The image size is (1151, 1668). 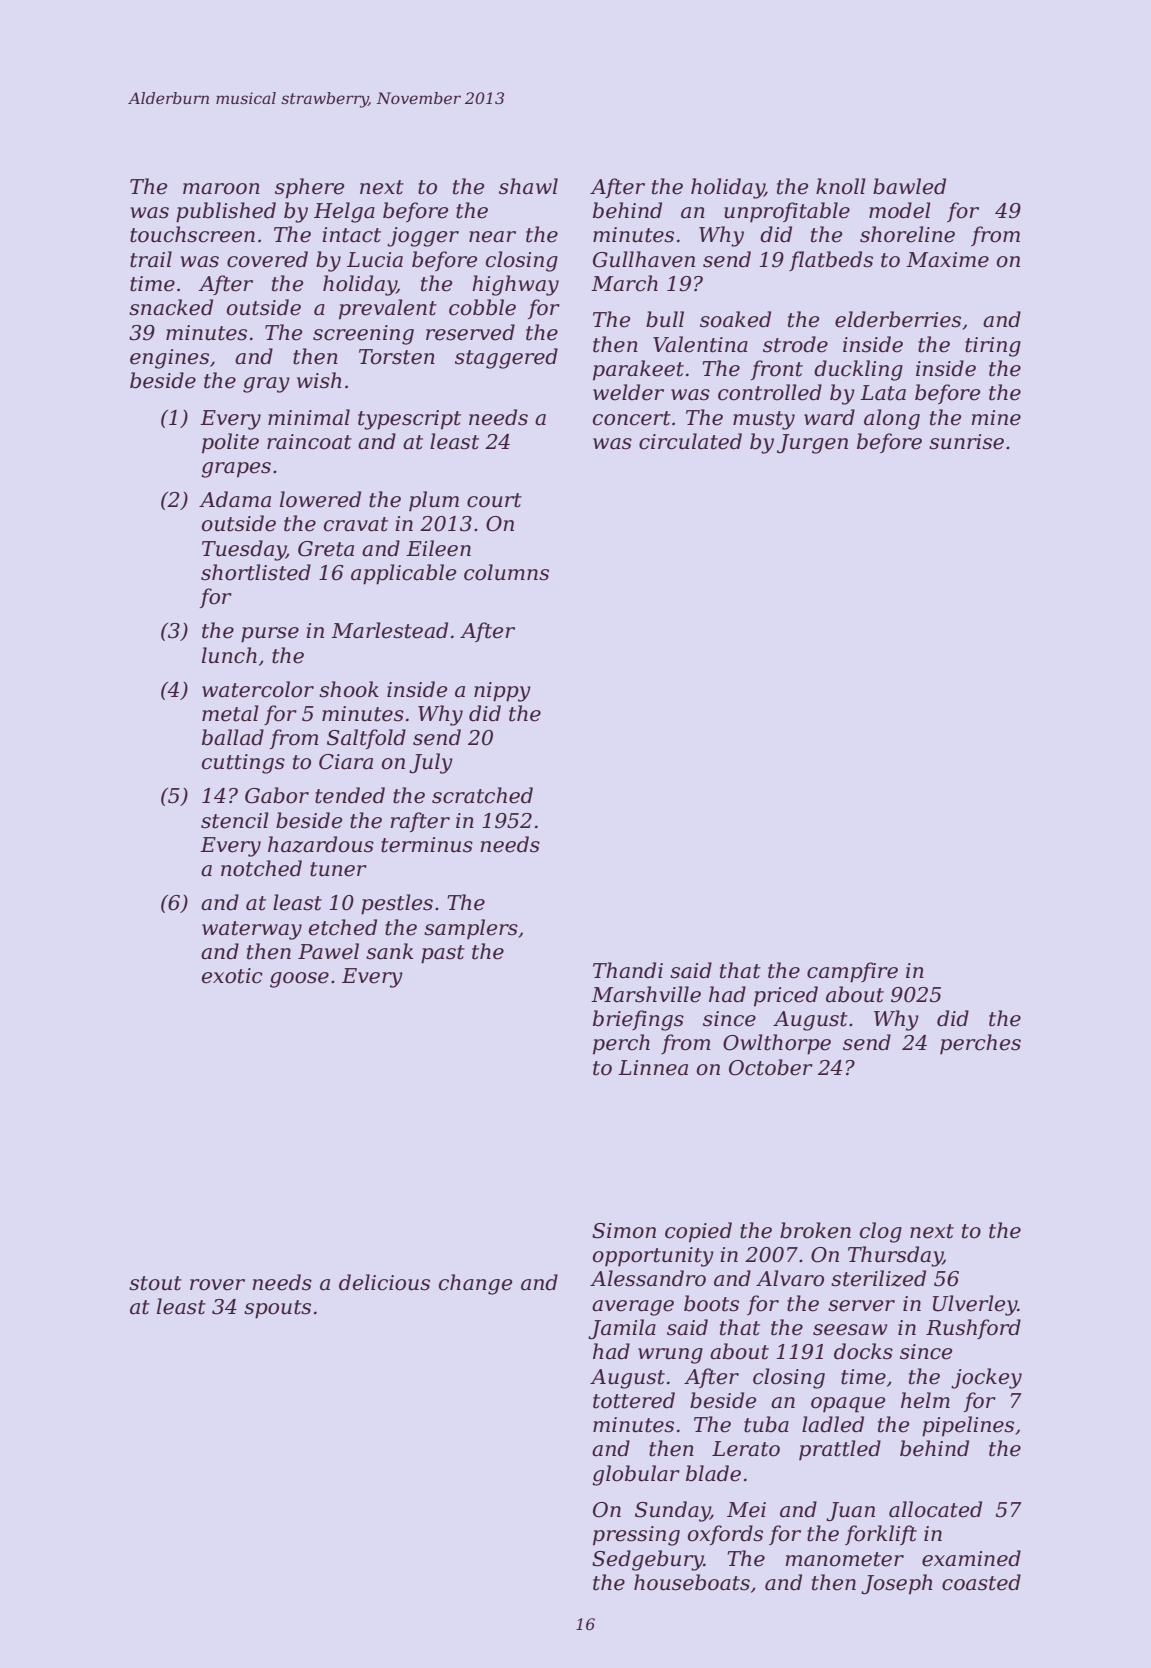 I want to click on sphere, so click(x=309, y=188).
